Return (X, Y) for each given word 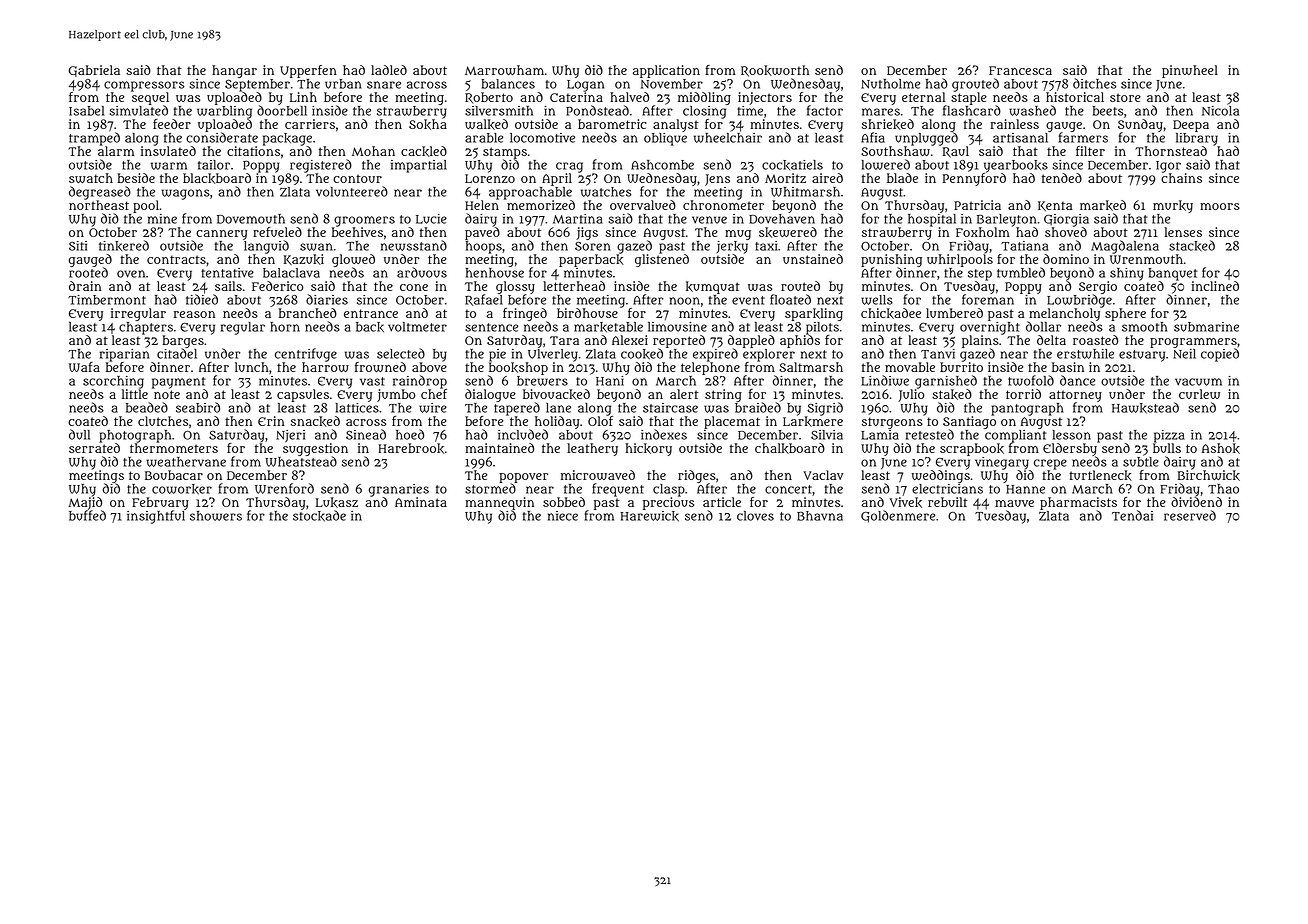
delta (1051, 340)
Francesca (1020, 70)
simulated (139, 110)
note (167, 394)
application (666, 71)
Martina (578, 219)
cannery (221, 235)
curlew (1199, 394)
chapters (146, 328)
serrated (94, 448)
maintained (499, 448)
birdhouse (587, 313)
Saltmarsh (811, 367)
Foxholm (983, 232)
